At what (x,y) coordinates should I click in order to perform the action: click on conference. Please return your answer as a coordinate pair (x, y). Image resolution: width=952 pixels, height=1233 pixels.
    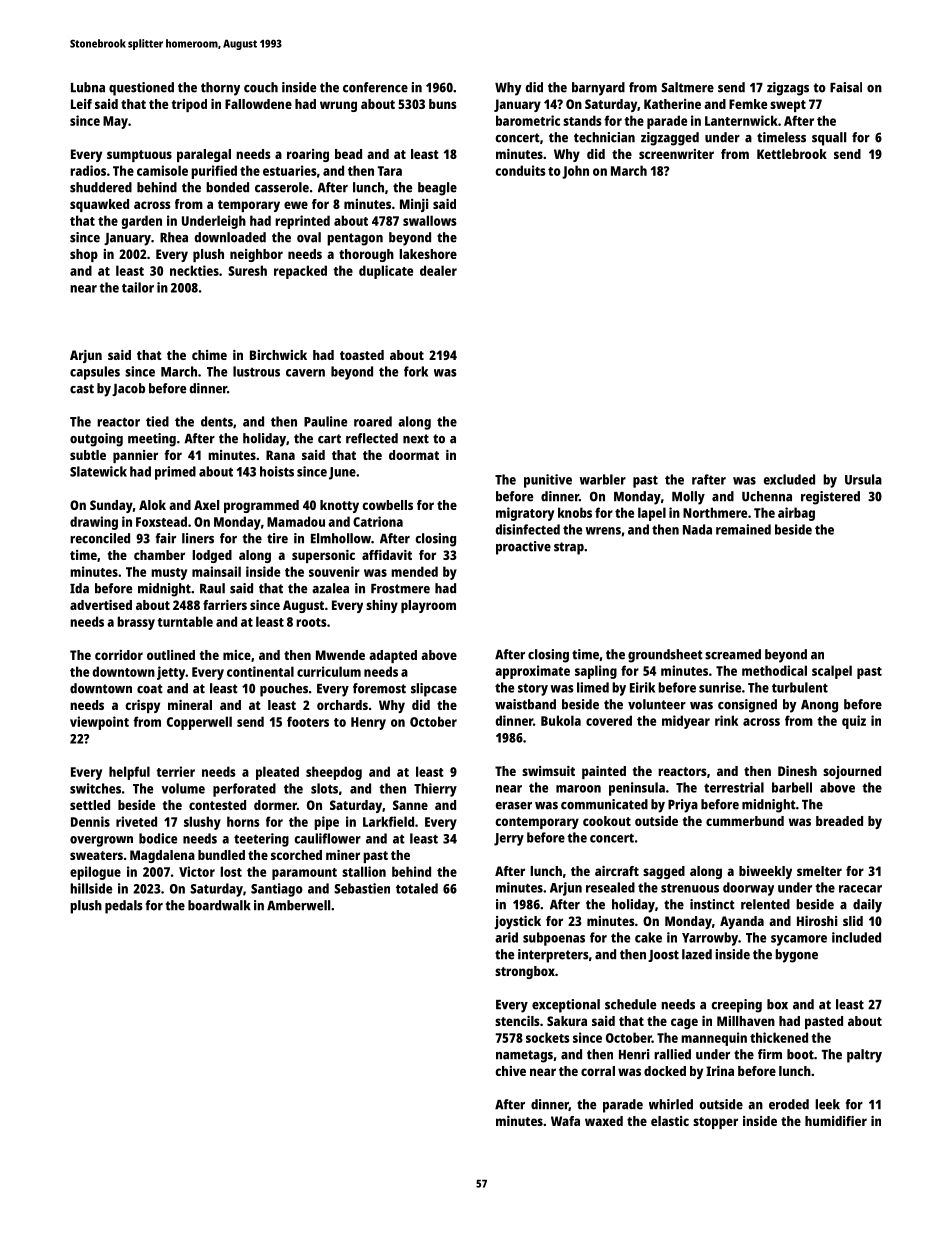
    Looking at the image, I should click on (375, 87).
